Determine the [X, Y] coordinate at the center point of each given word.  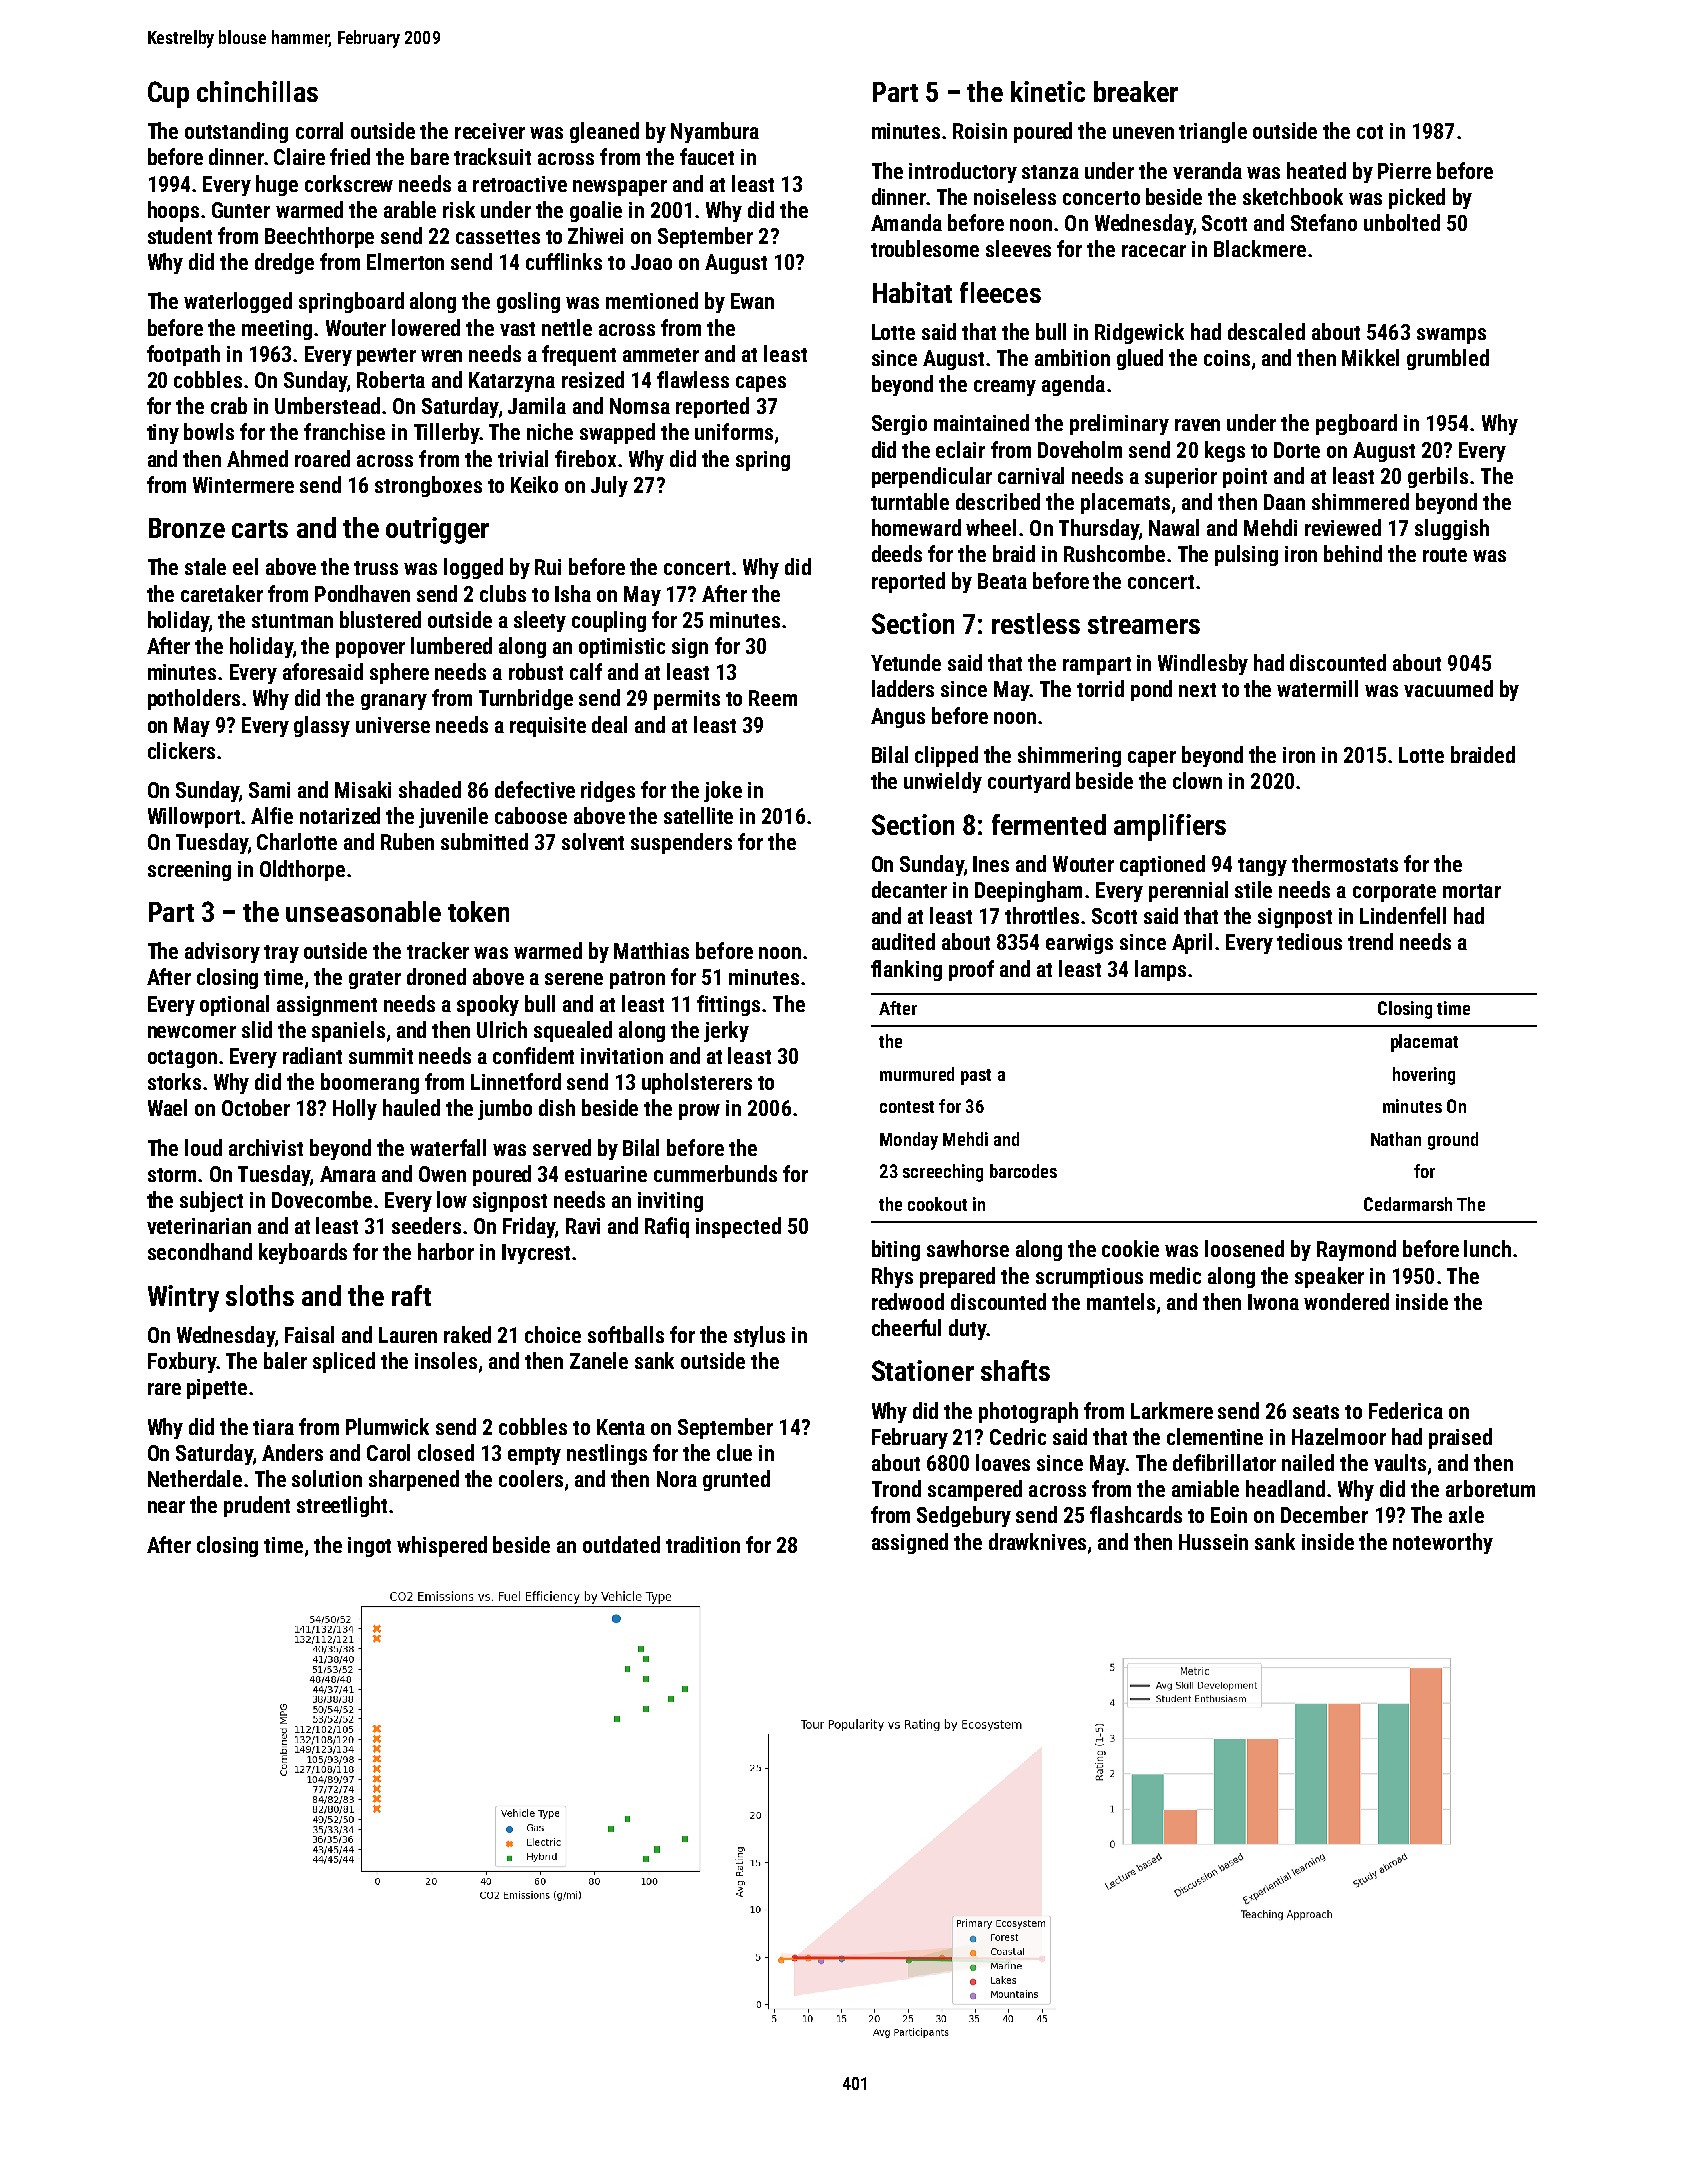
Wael [167, 1107]
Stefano [1324, 222]
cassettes [498, 237]
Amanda [906, 222]
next [1197, 690]
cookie [1130, 1248]
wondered [1346, 1301]
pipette [217, 1389]
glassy [322, 726]
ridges [608, 791]
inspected [738, 1227]
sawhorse [968, 1248]
